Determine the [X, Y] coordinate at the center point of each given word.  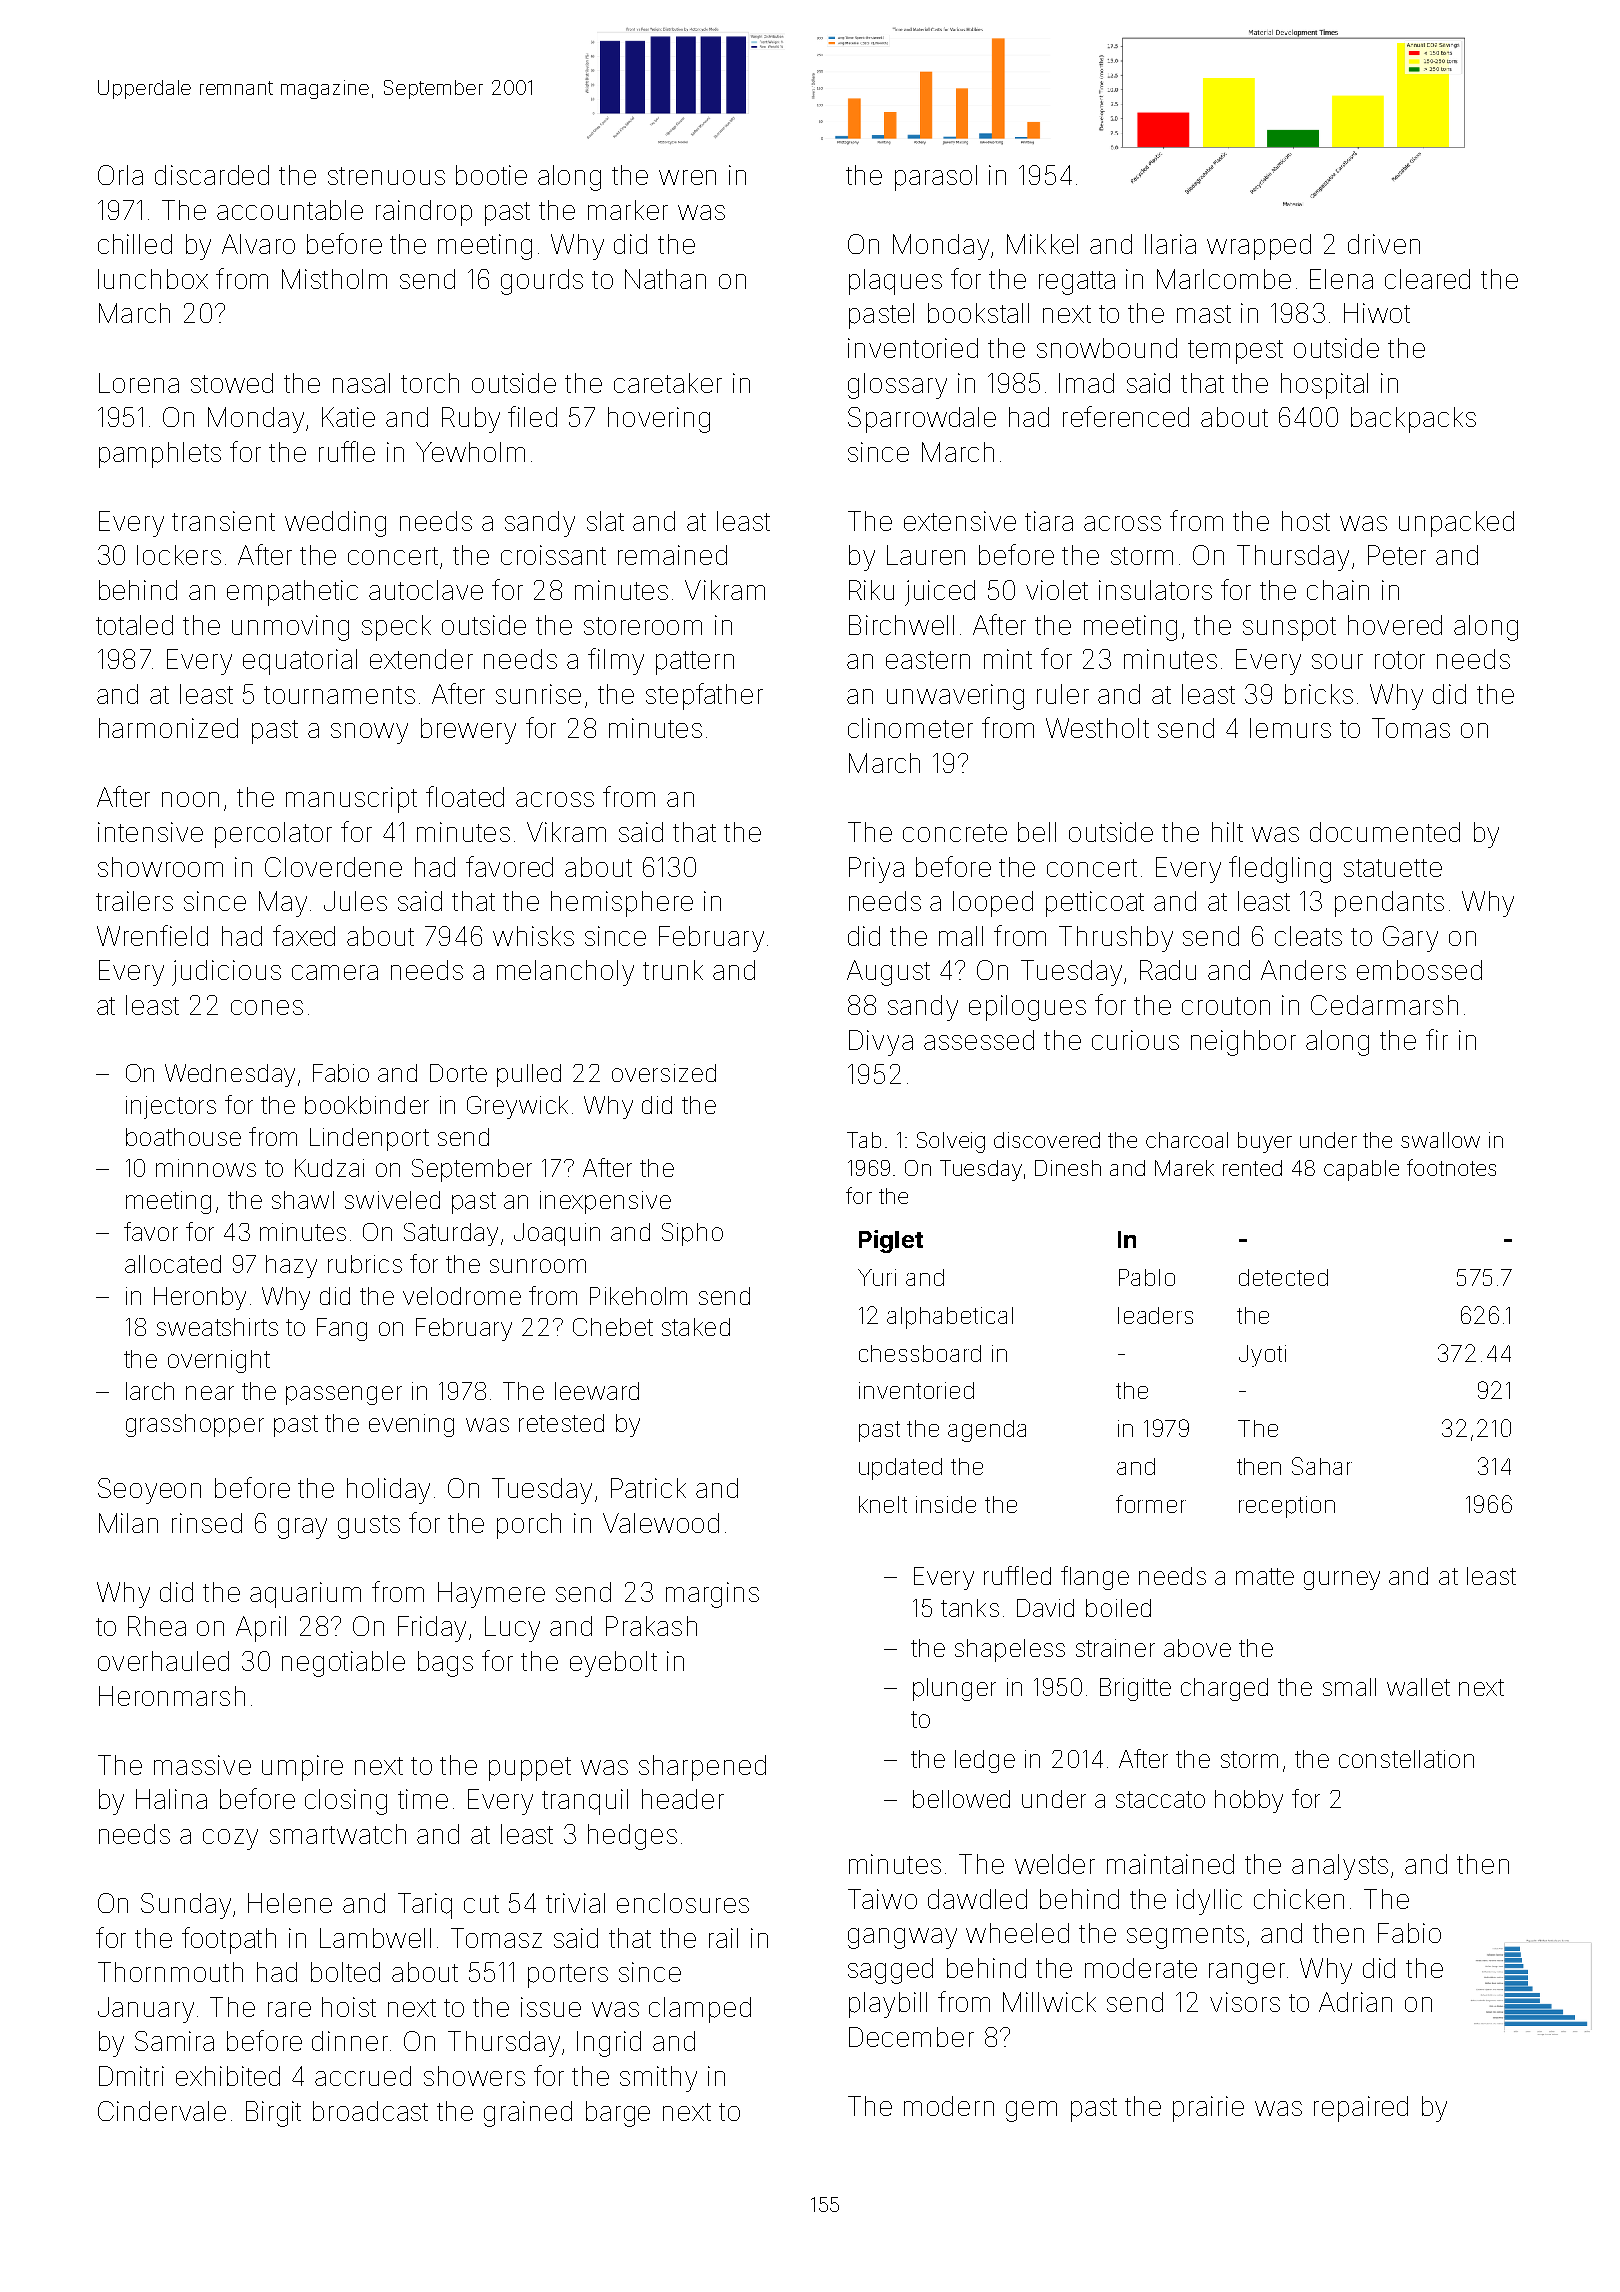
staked [696, 1327]
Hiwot [1377, 313]
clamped [700, 2010]
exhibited [228, 2076]
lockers [179, 555]
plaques [895, 282]
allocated [173, 1264]
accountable [290, 210]
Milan [128, 1523]
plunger [954, 1689]
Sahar [1322, 1466]
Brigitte [1135, 1689]
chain [1338, 590]
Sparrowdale [922, 420]
